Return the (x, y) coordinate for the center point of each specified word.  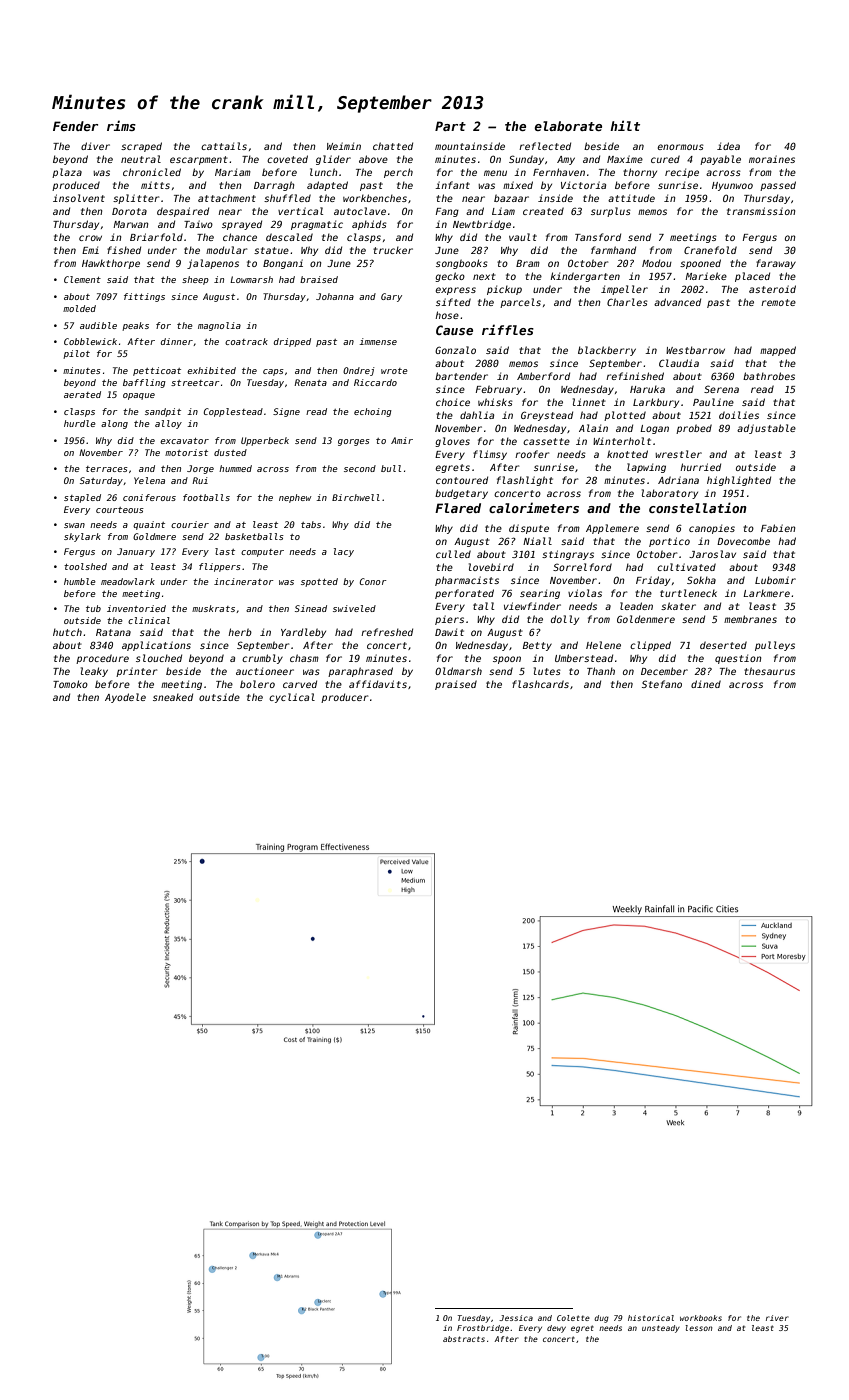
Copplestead (233, 412)
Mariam (233, 172)
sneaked (173, 697)
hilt (625, 125)
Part (450, 126)
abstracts (464, 1339)
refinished (635, 376)
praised (456, 685)
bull (391, 468)
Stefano (662, 684)
